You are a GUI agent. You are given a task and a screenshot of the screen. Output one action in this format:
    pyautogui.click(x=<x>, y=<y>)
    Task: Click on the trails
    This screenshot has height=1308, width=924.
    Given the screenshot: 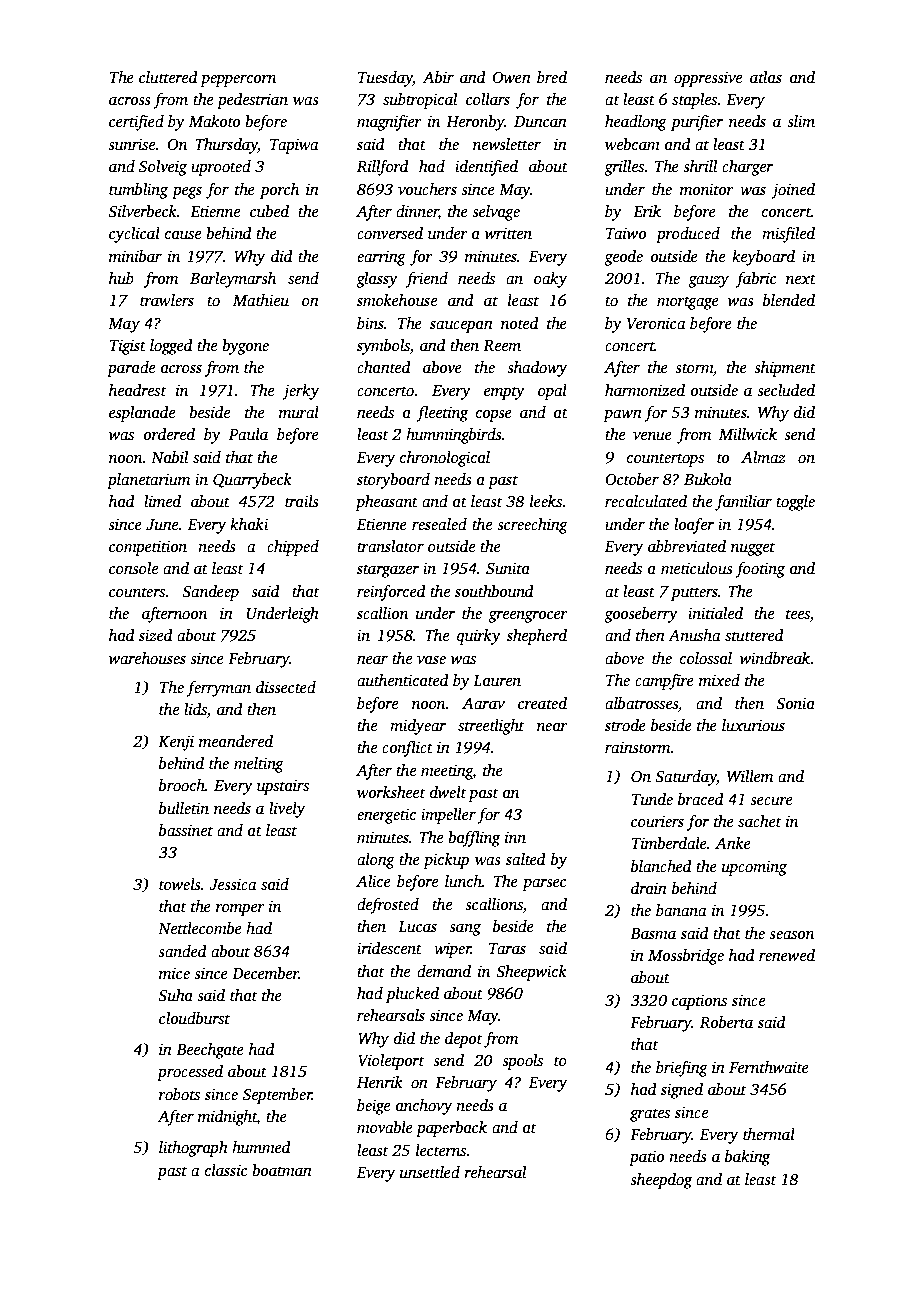 What is the action you would take?
    pyautogui.click(x=302, y=501)
